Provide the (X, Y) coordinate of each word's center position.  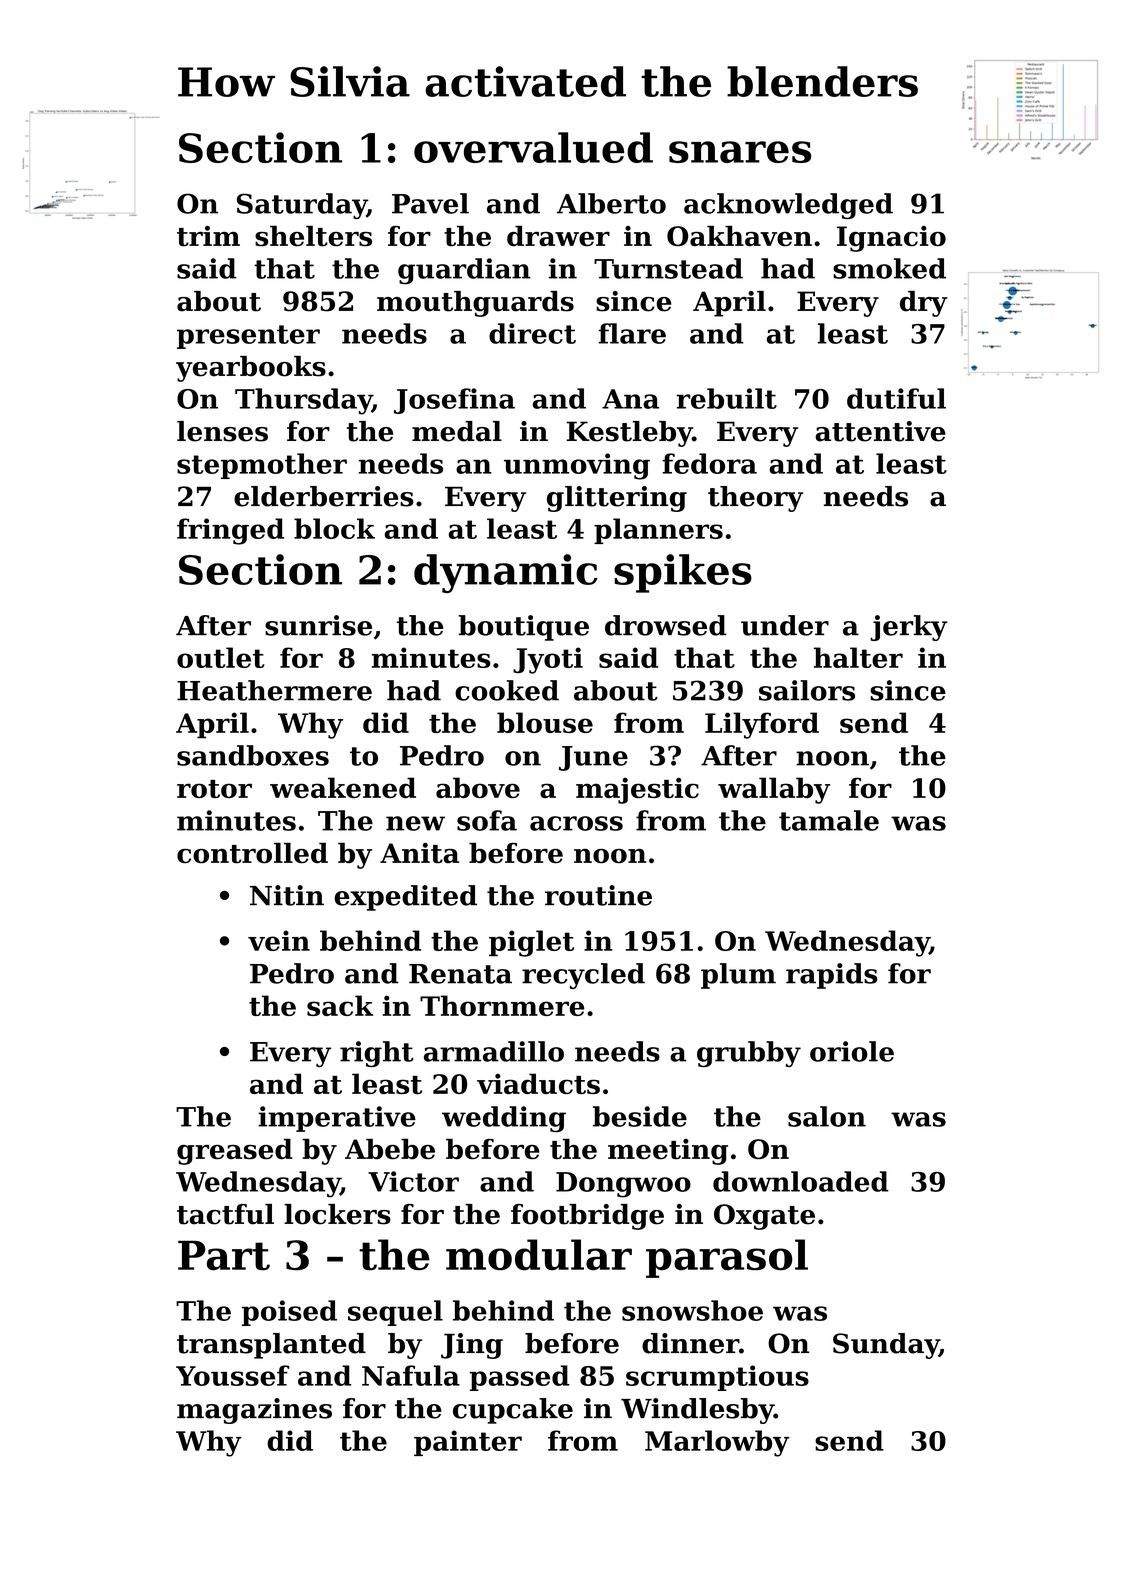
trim (208, 236)
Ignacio (891, 239)
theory (755, 499)
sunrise (318, 625)
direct (532, 333)
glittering (617, 499)
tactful (225, 1214)
